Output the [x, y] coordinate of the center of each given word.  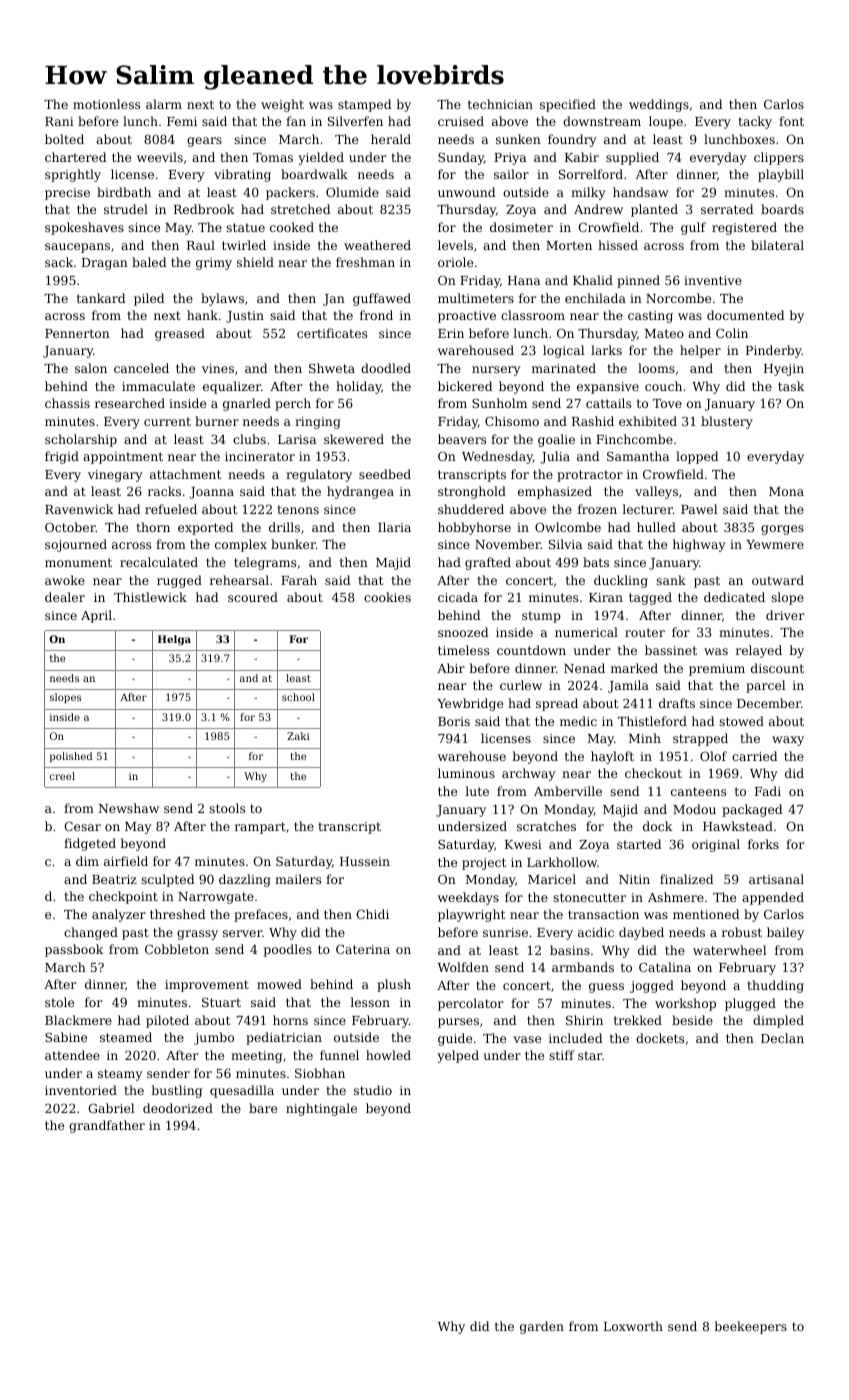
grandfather [107, 1126]
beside [692, 1020]
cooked [292, 227]
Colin [732, 333]
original [716, 845]
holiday [358, 387]
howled [388, 1055]
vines [218, 368]
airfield [126, 861]
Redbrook [204, 209]
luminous [466, 773]
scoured [253, 597]
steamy [120, 1075]
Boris [454, 721]
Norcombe [678, 298]
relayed [759, 651]
